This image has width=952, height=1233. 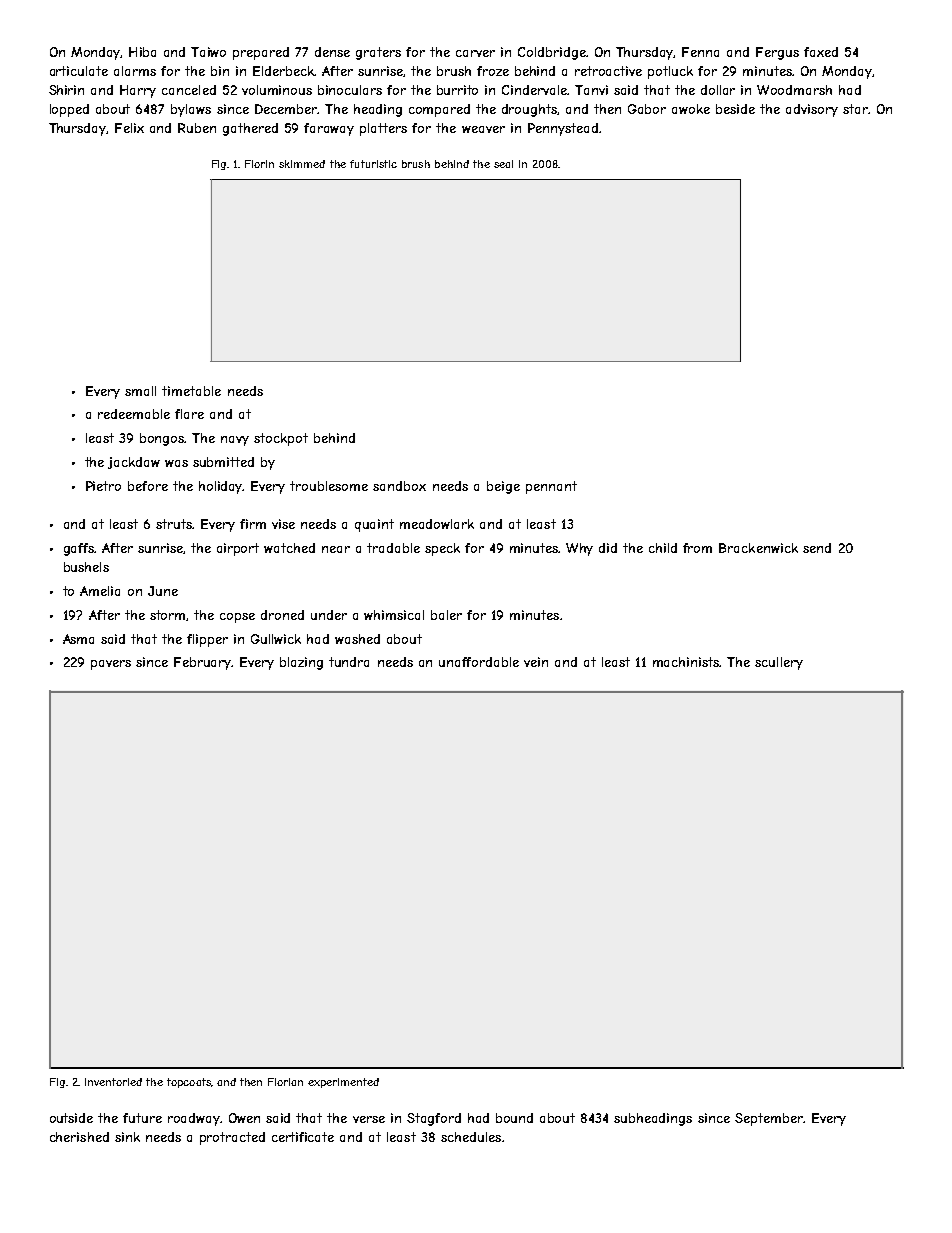 I want to click on Brackenwick, so click(x=758, y=548).
